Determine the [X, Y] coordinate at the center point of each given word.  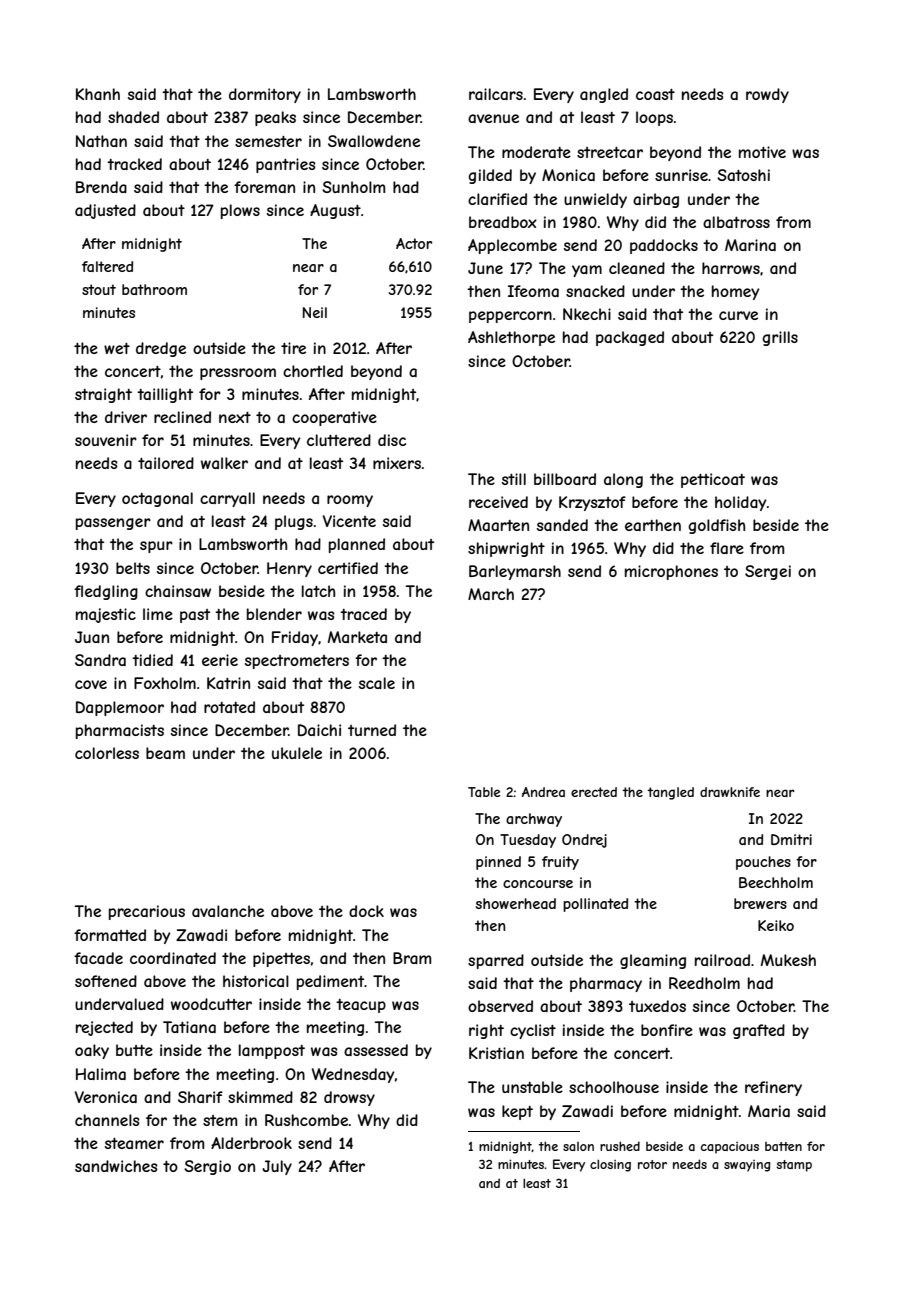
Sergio [207, 1167]
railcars [496, 94]
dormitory [265, 95]
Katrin [228, 683]
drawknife [730, 792]
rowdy [767, 95]
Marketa [357, 637]
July [277, 1167]
